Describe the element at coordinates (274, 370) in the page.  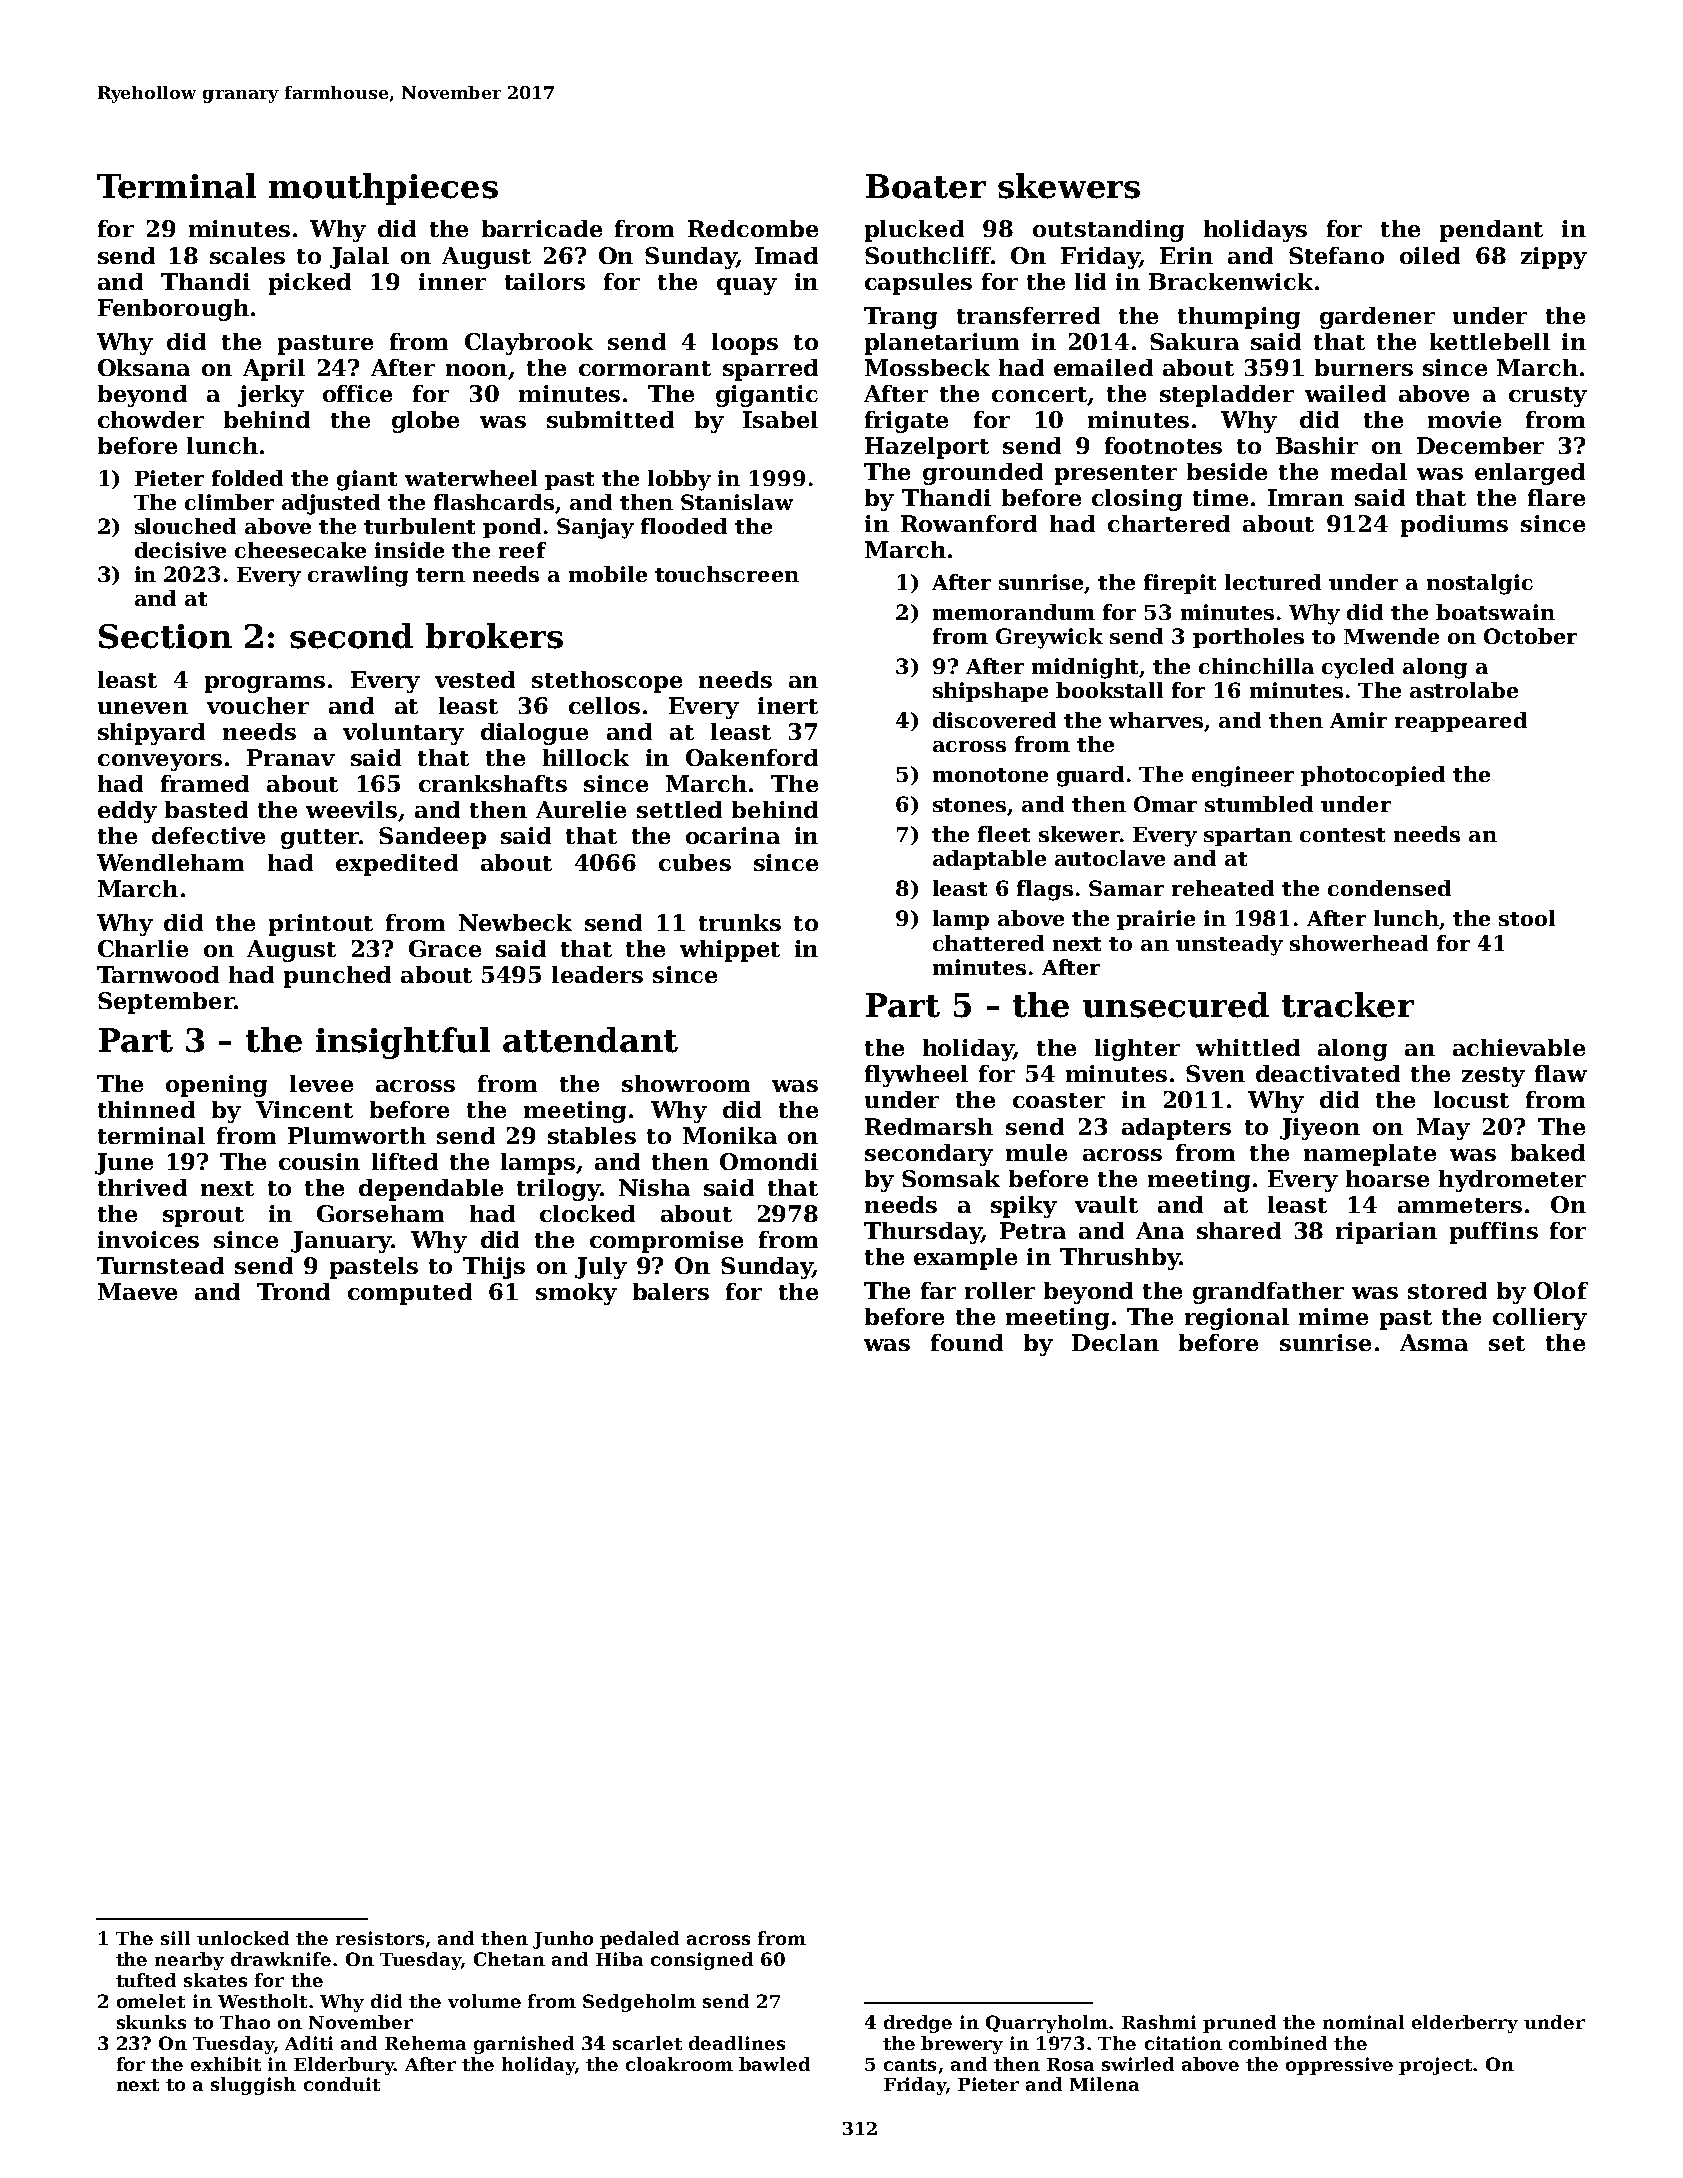
I see `April` at that location.
